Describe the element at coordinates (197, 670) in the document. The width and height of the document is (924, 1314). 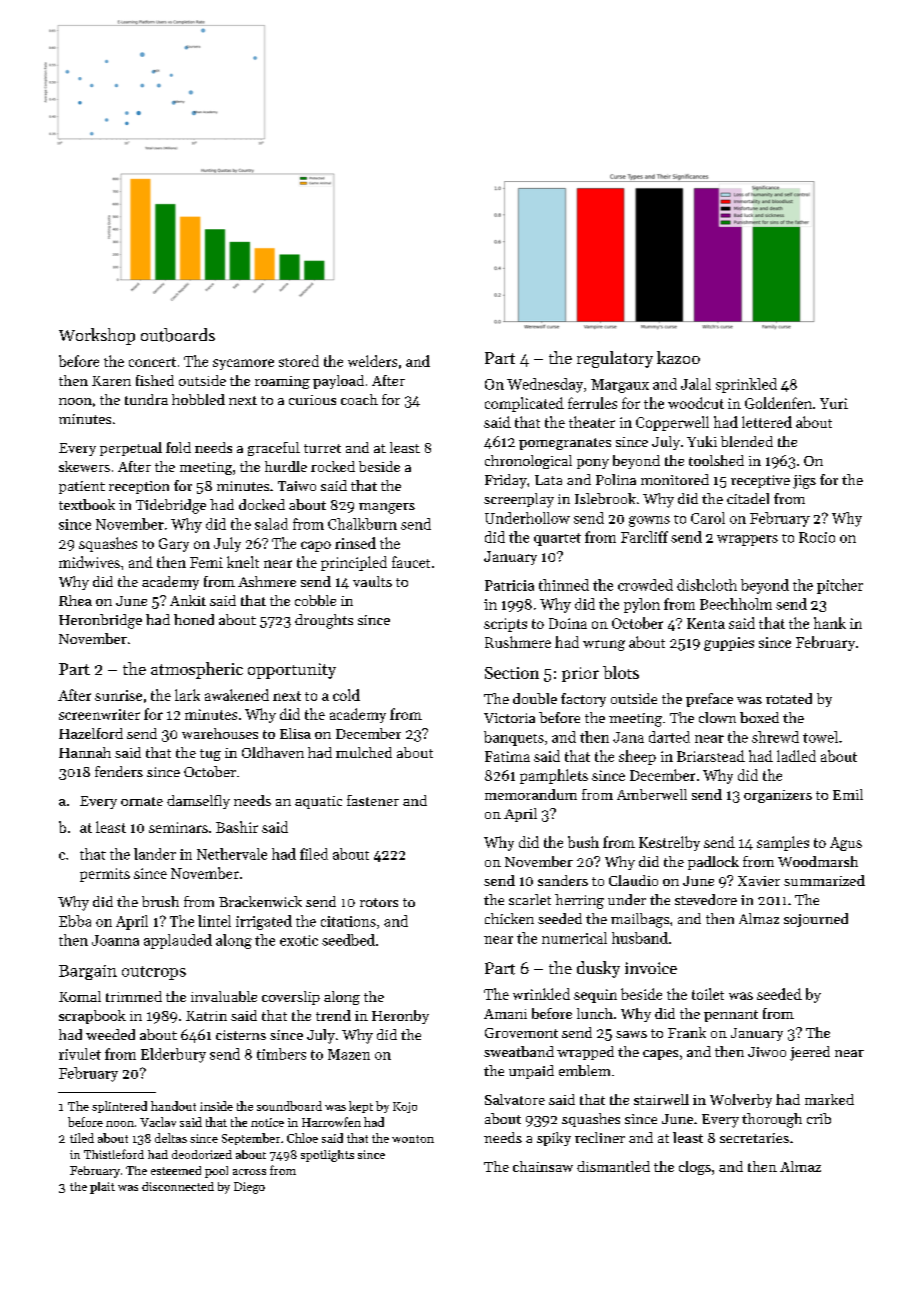
I see `atmospheric` at that location.
